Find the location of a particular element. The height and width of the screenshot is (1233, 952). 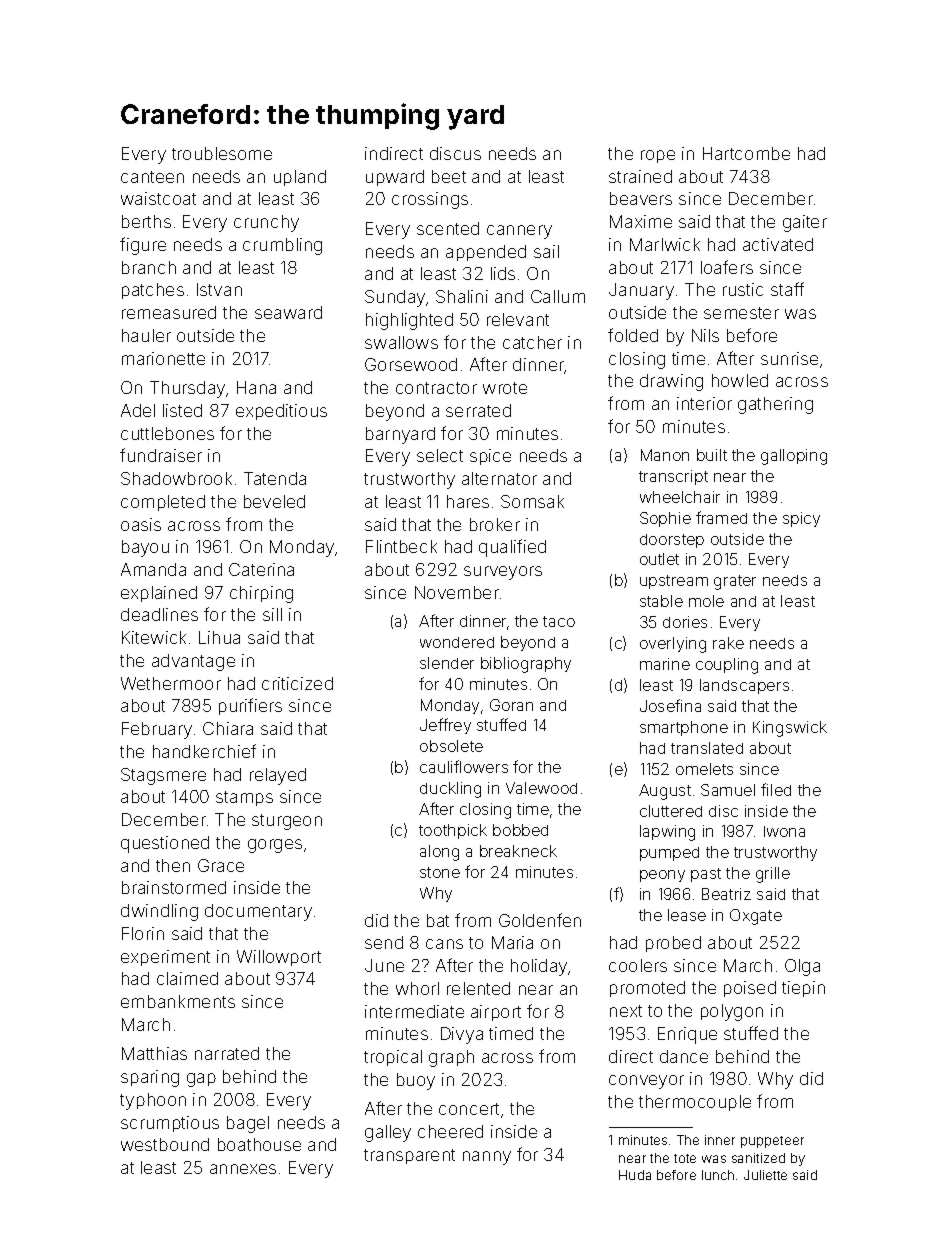

Wethermoor is located at coordinates (171, 683).
